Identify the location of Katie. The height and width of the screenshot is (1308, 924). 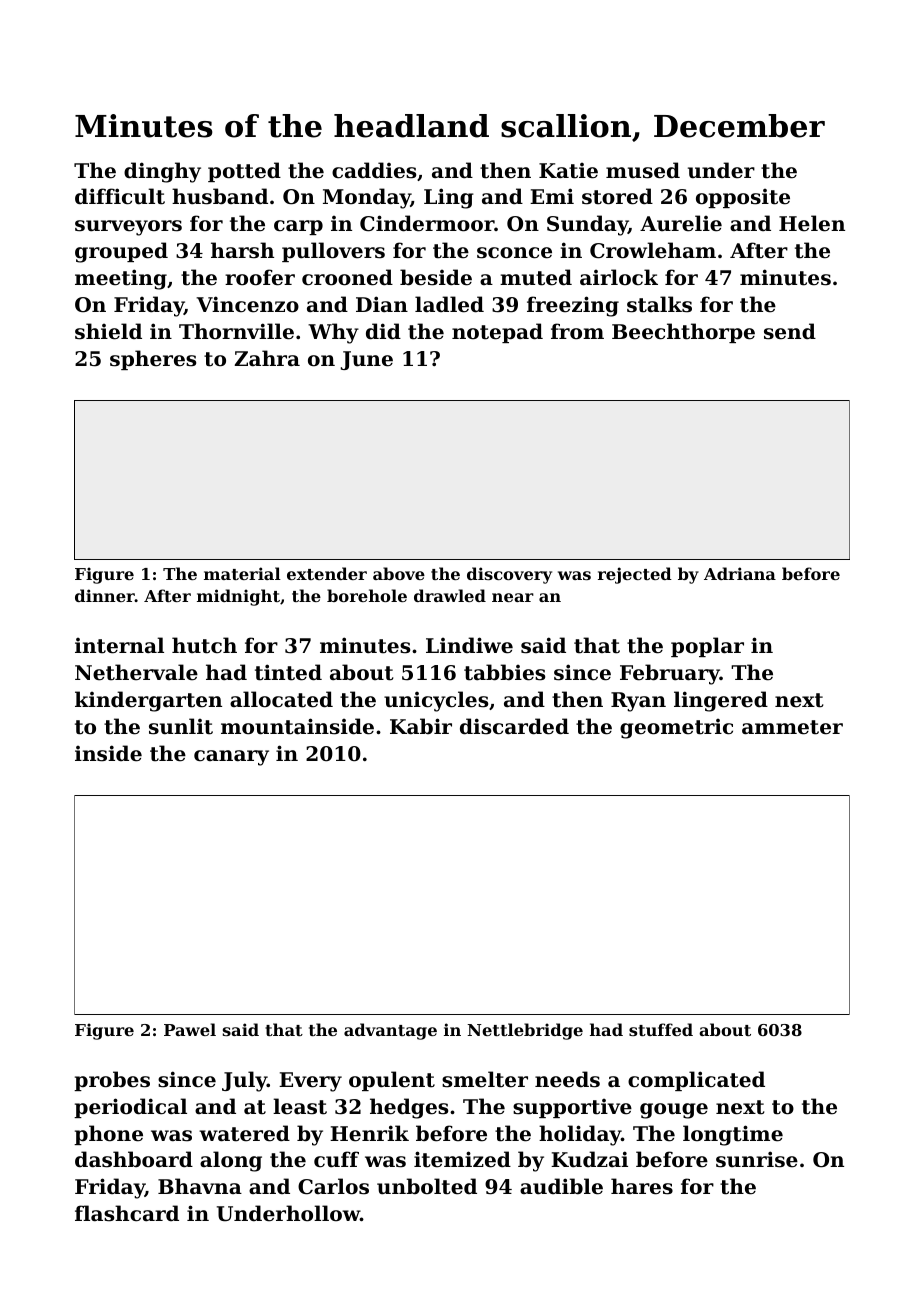
(568, 171).
